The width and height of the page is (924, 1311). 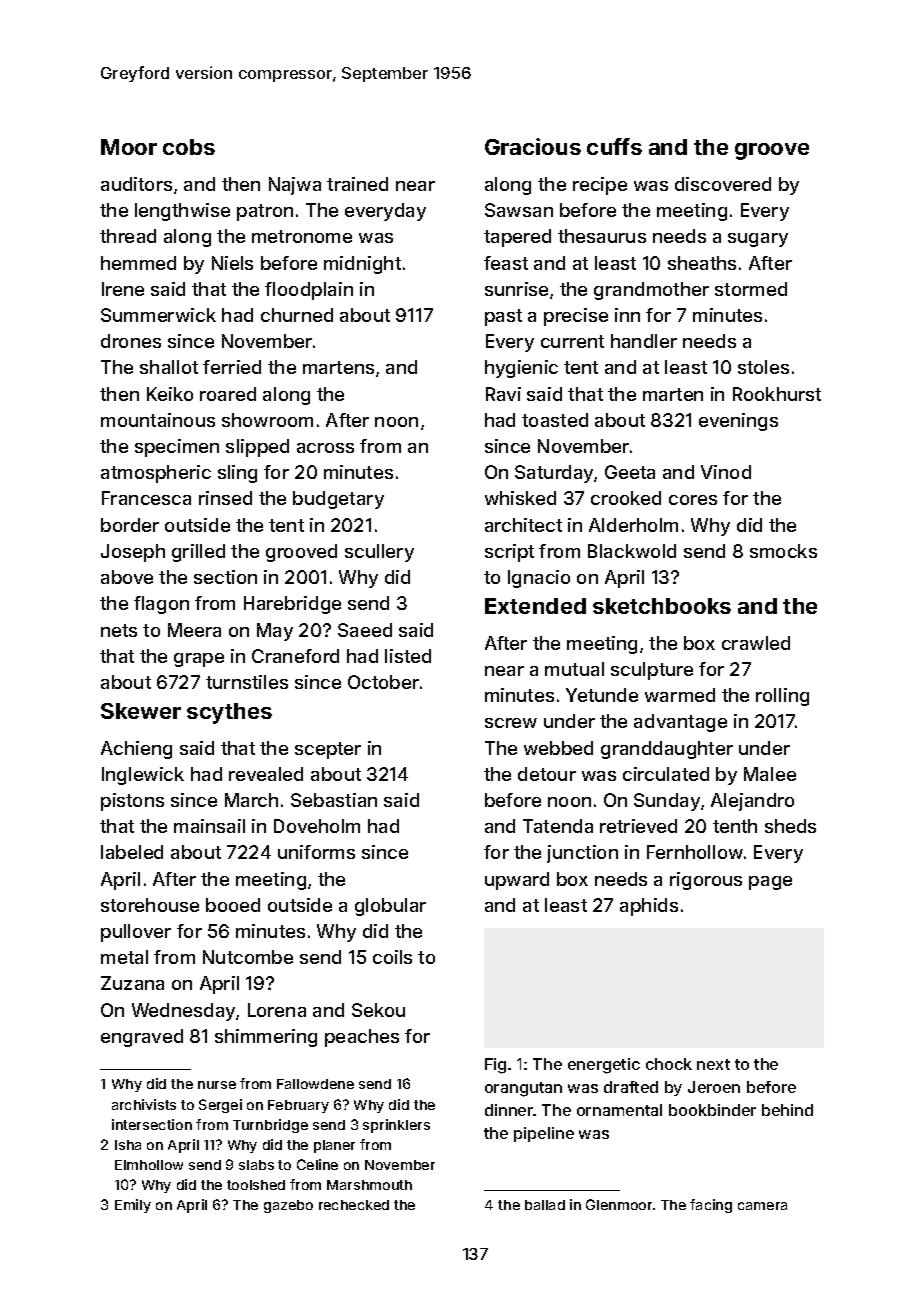 What do you see at coordinates (547, 774) in the page?
I see `detour` at bounding box center [547, 774].
